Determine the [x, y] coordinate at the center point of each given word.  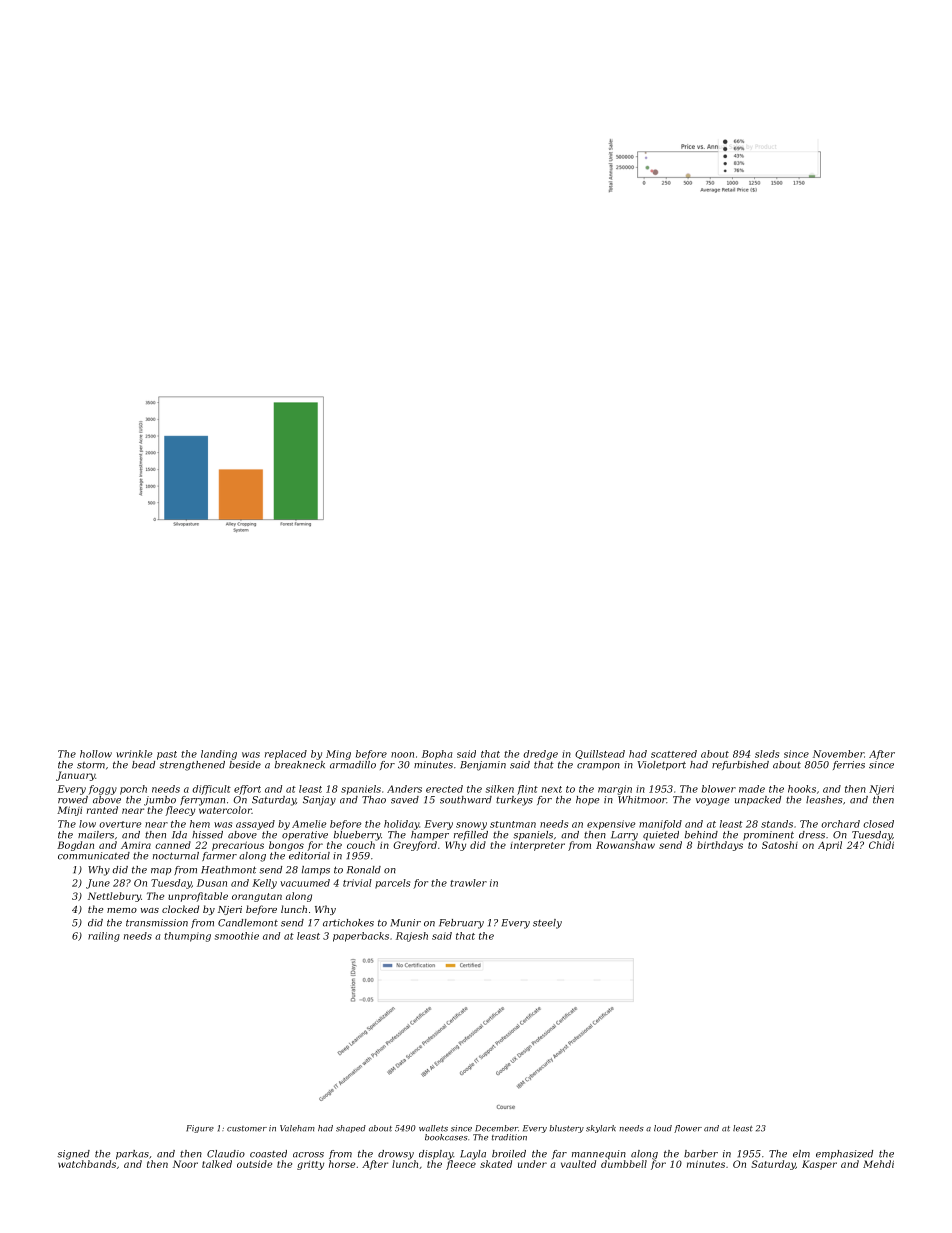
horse [342, 1164]
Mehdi [878, 1164]
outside [254, 1164]
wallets [433, 1128]
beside [245, 765]
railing [104, 937]
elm [801, 1154]
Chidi [881, 845]
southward [466, 800]
